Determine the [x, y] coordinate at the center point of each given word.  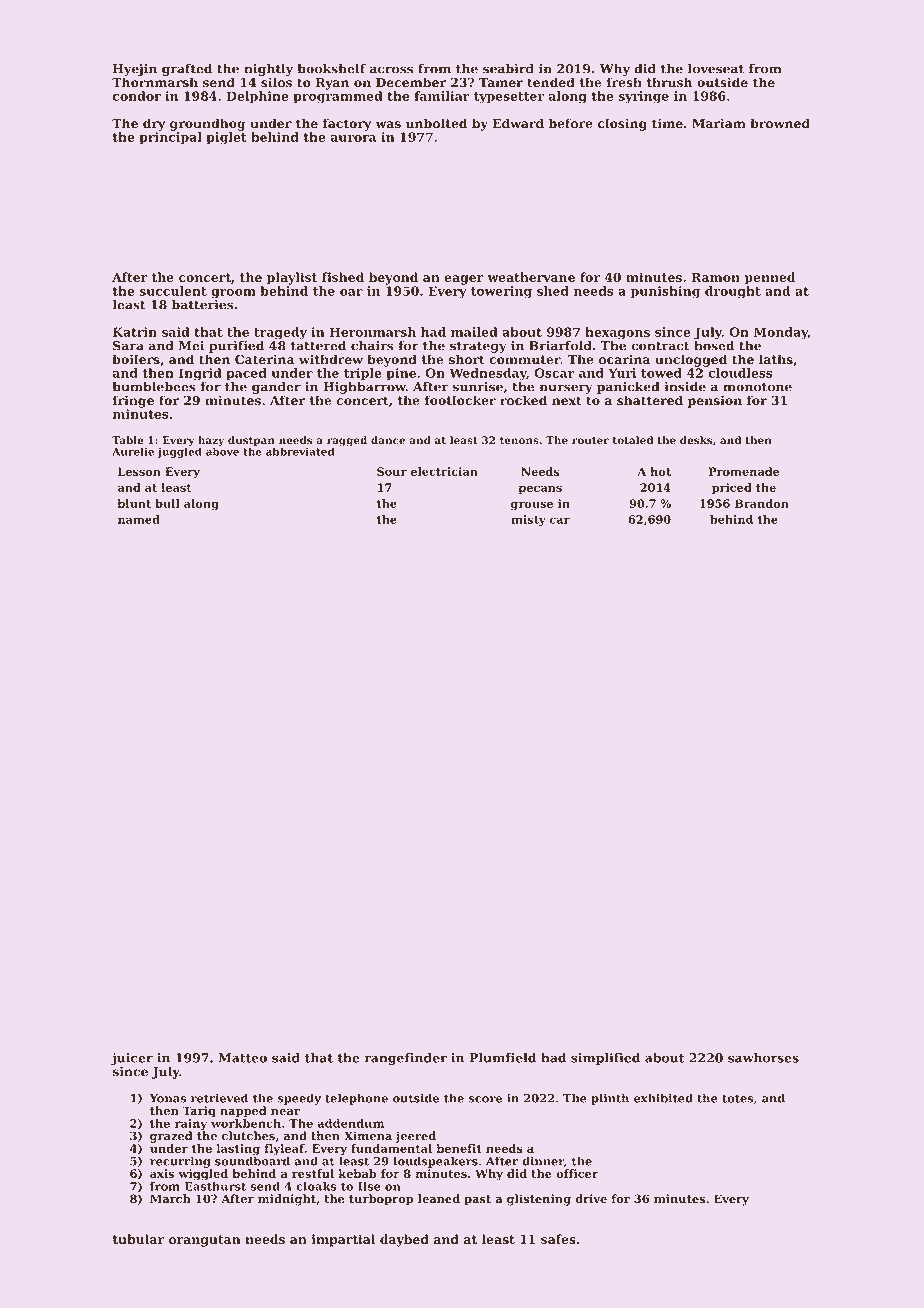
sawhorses [763, 1058]
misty [528, 520]
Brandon [762, 503]
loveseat [716, 69]
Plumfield [502, 1058]
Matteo [242, 1058]
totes [737, 1098]
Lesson [139, 471]
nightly [268, 70]
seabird [508, 69]
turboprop [381, 1200]
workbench [246, 1123]
